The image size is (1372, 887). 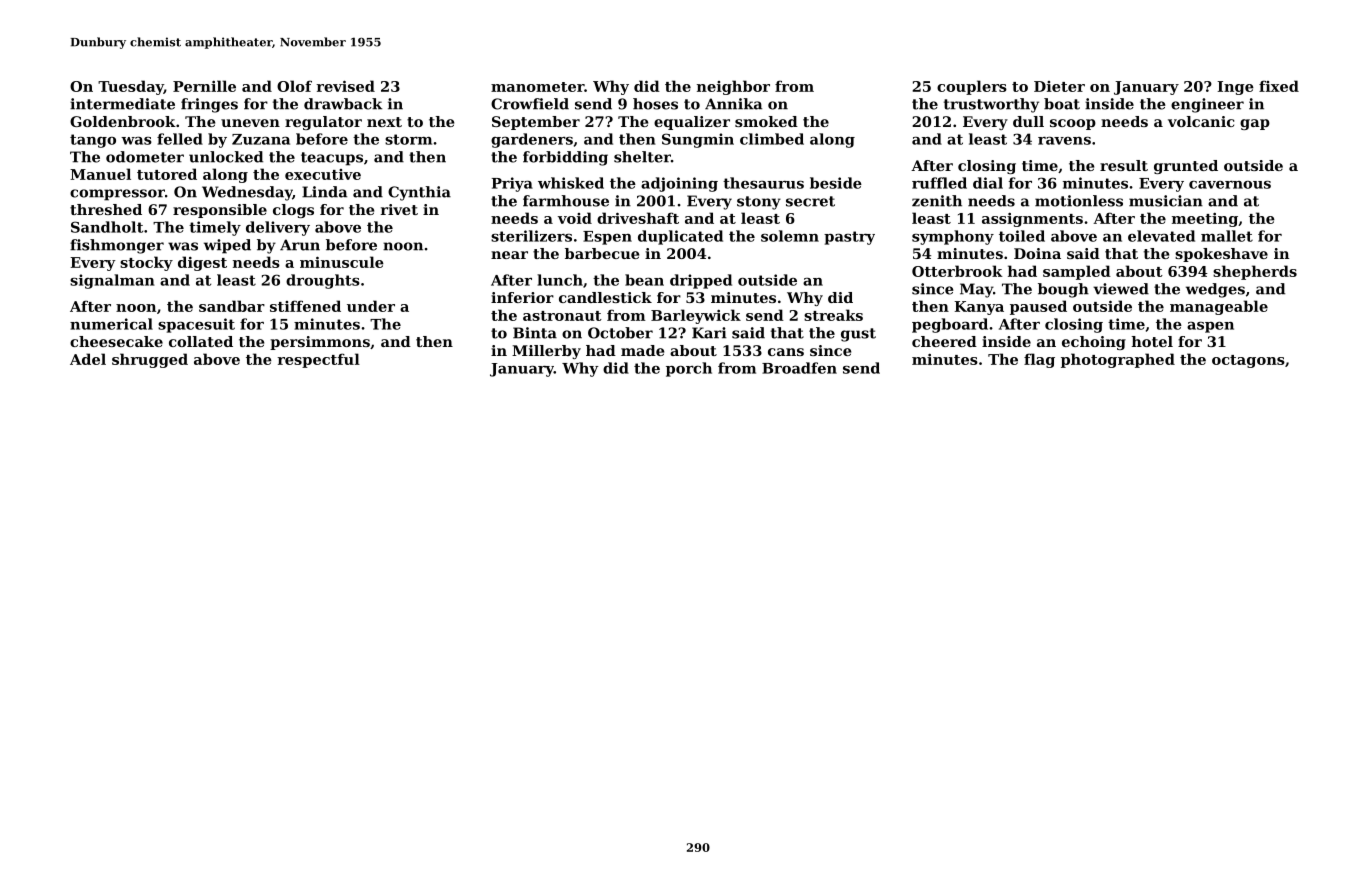 I want to click on Annika, so click(x=733, y=104).
